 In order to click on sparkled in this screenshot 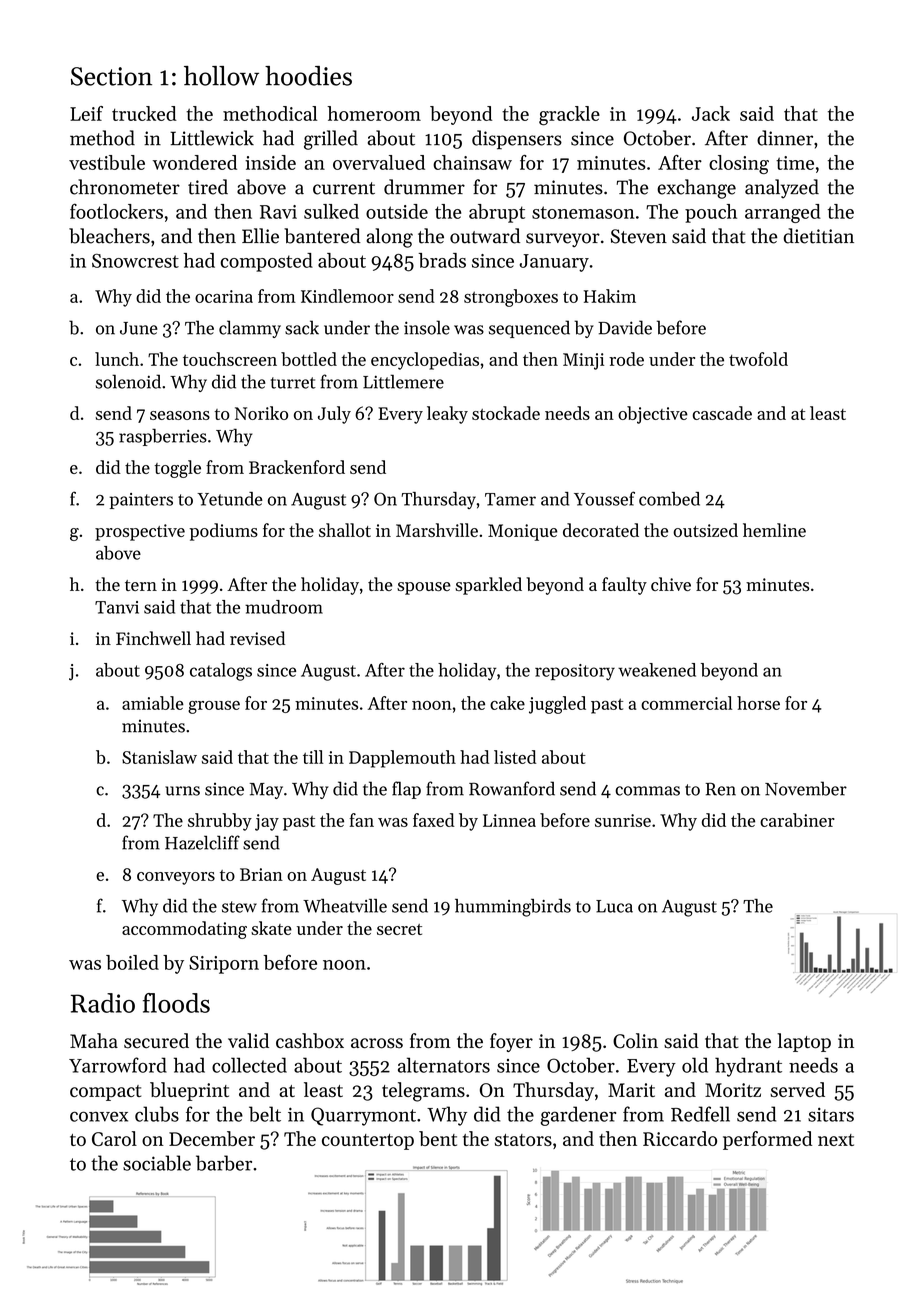, I will do `click(488, 586)`.
